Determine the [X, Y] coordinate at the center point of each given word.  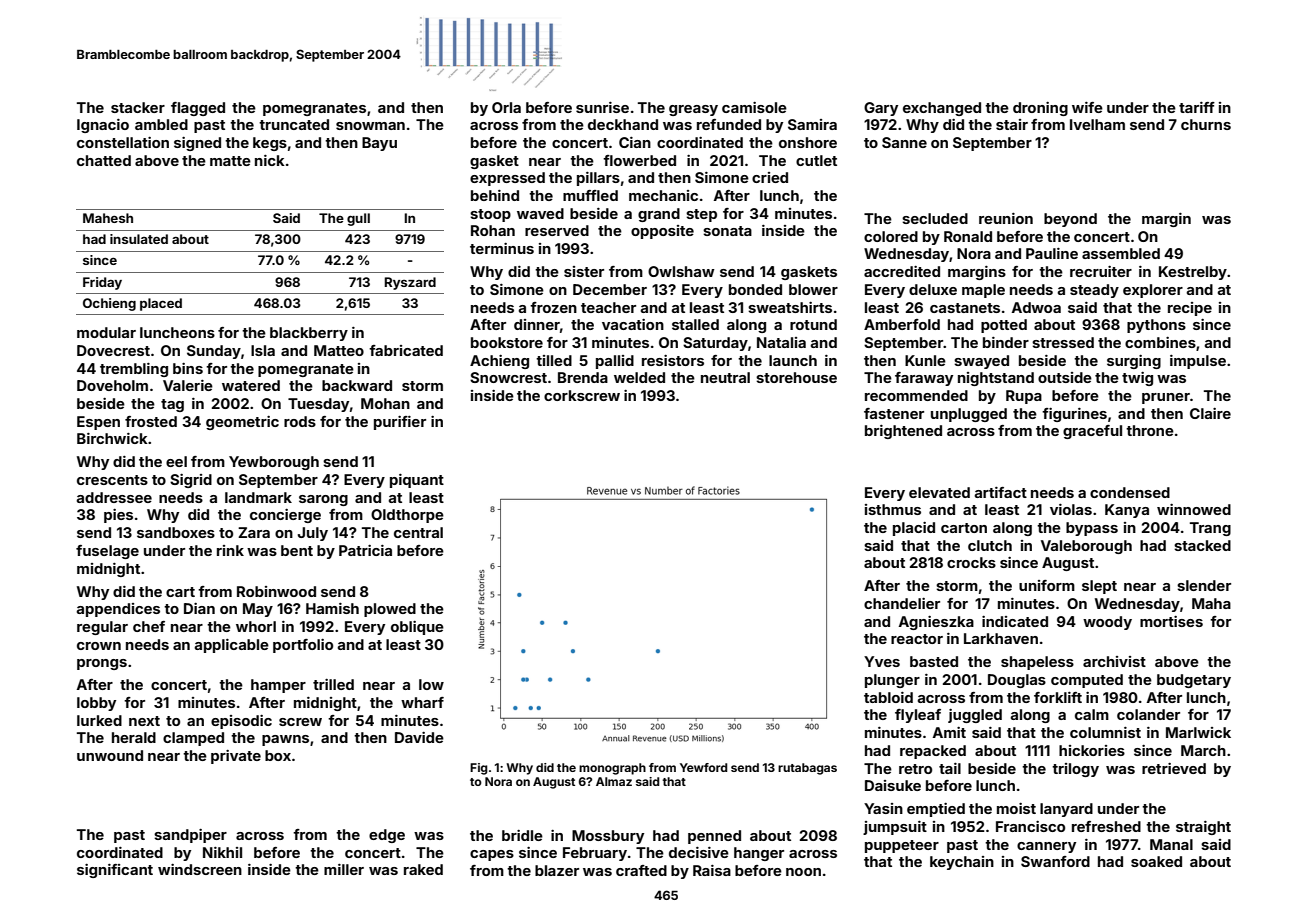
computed [1087, 681]
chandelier [902, 603]
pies [118, 516]
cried [770, 177]
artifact [1000, 492]
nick [270, 160]
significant [115, 871]
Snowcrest [508, 377]
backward [357, 385]
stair [1012, 124]
